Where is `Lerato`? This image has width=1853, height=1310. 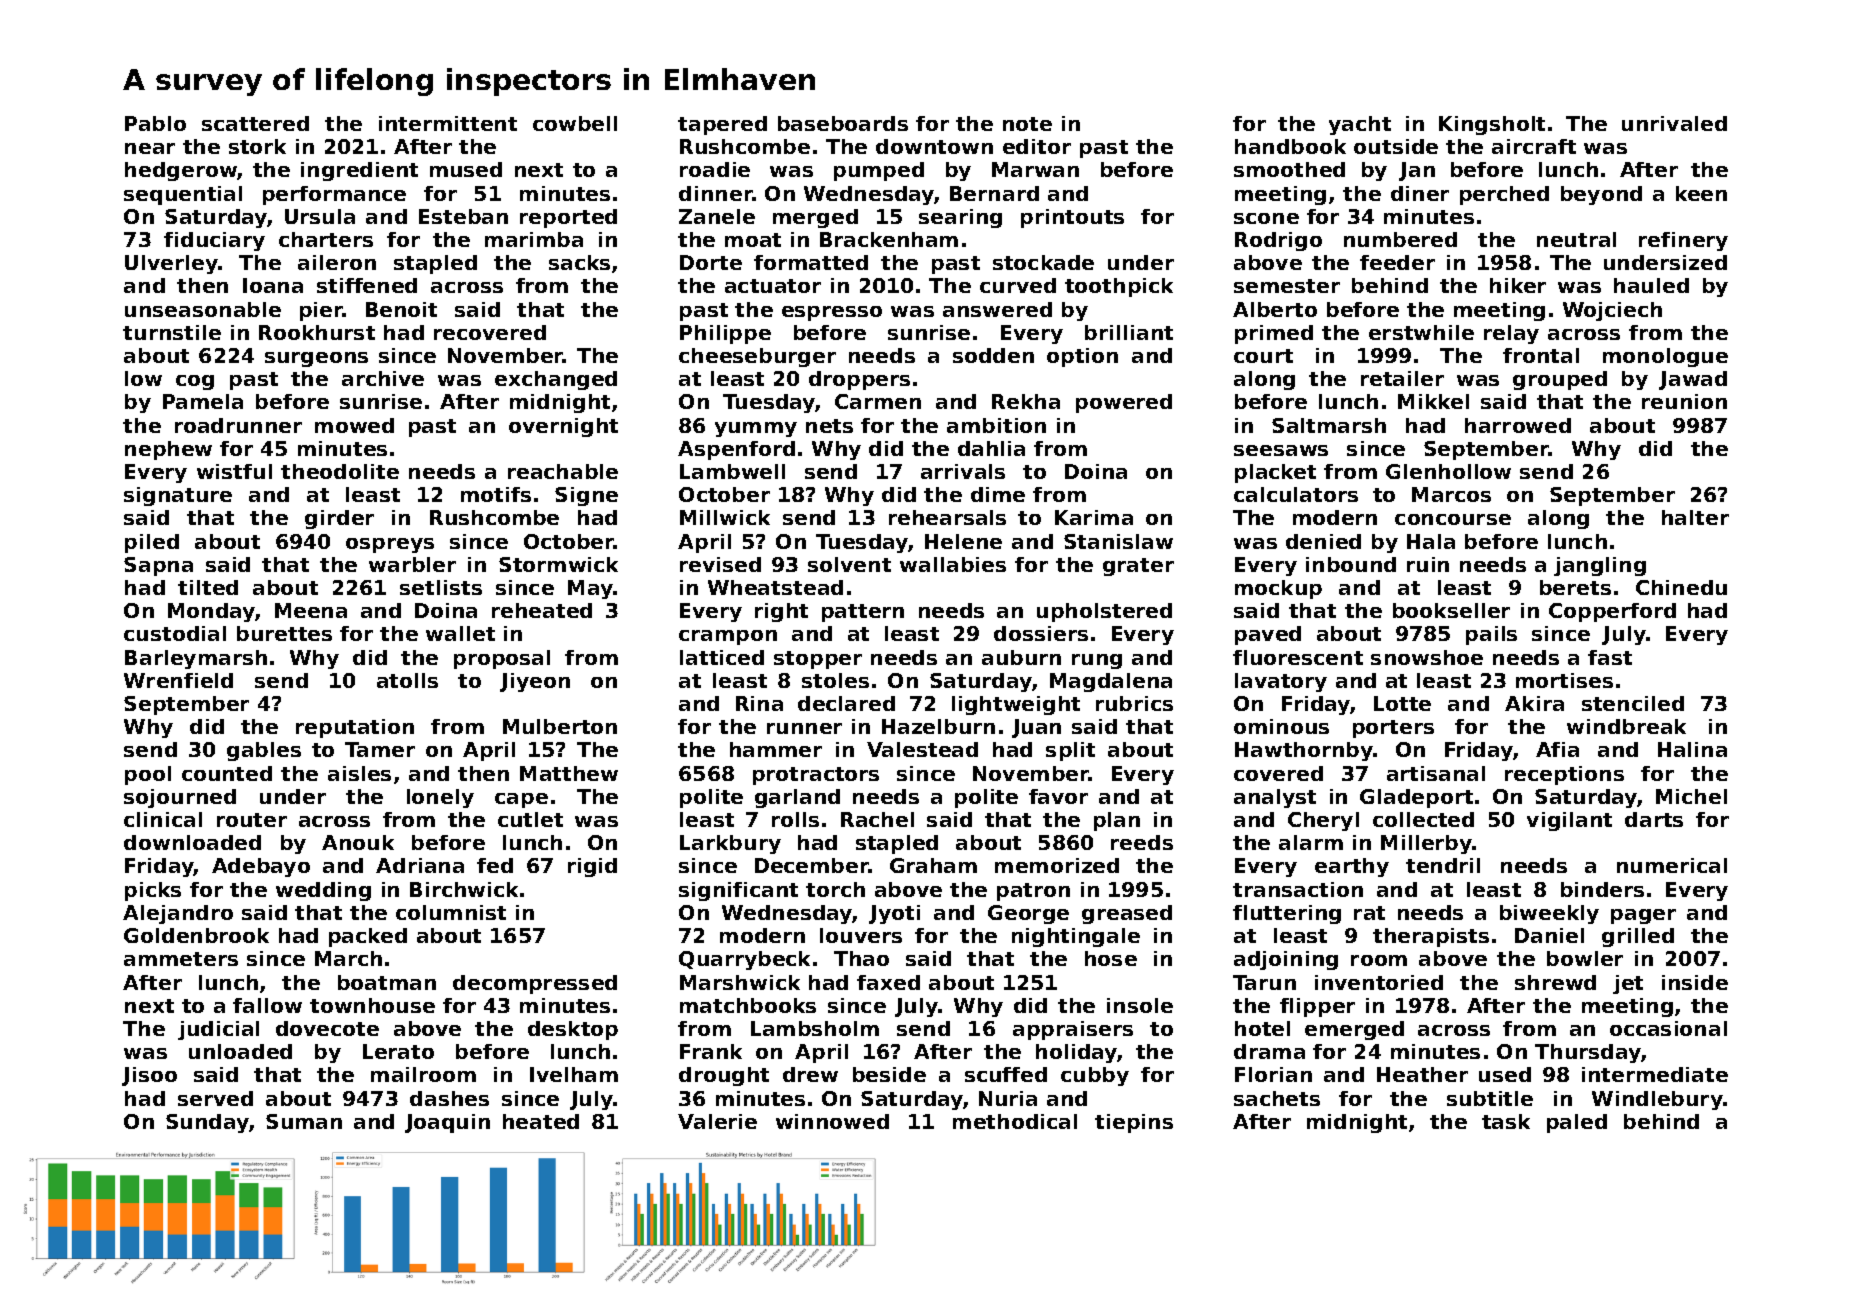
Lerato is located at coordinates (398, 1051).
